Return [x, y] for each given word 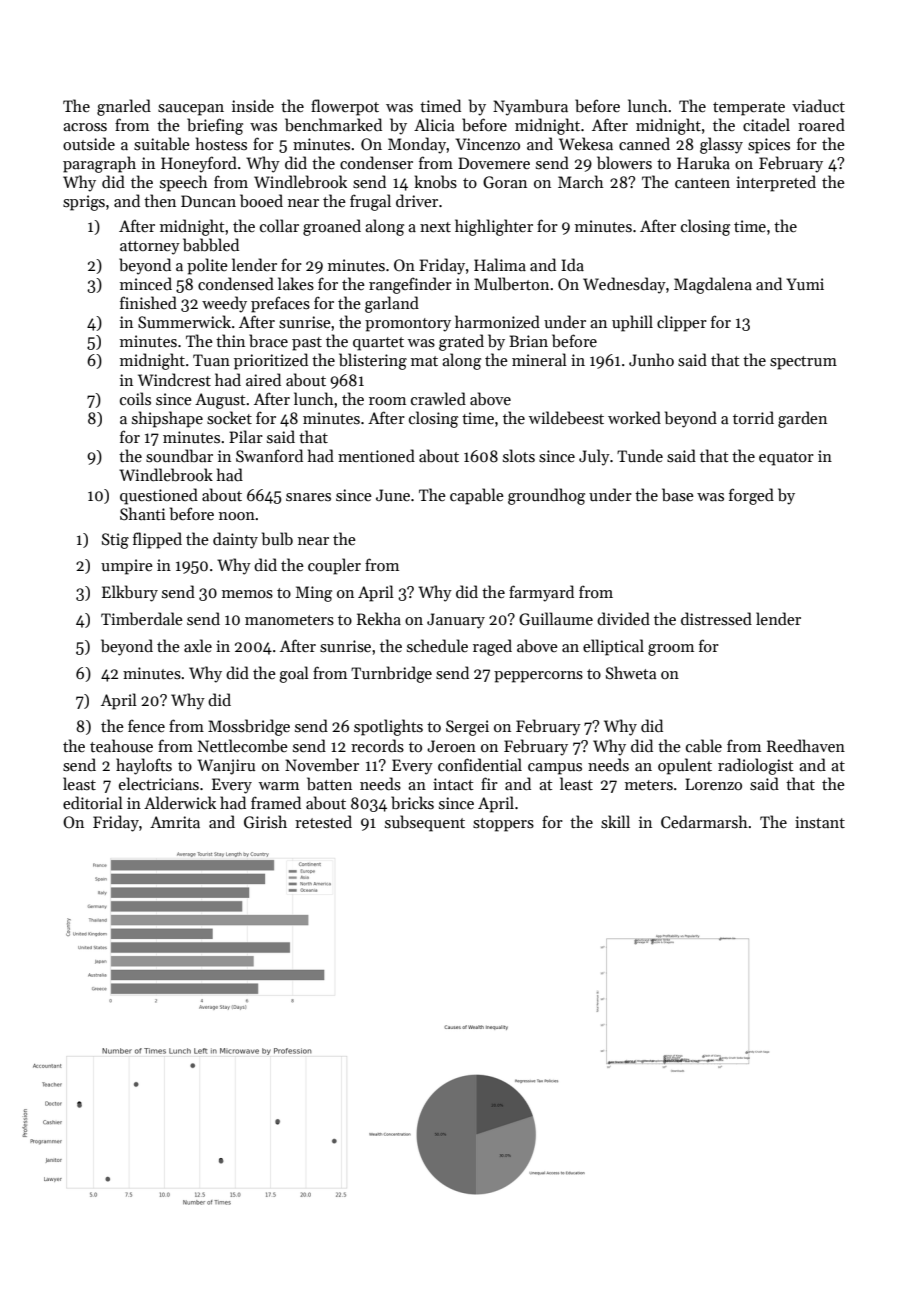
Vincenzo [487, 144]
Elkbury [130, 593]
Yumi [805, 284]
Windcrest [174, 379]
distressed [716, 619]
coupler [334, 566]
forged [751, 496]
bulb [277, 539]
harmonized [497, 321]
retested [323, 822]
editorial [93, 802]
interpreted [776, 183]
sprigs [84, 203]
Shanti [143, 513]
